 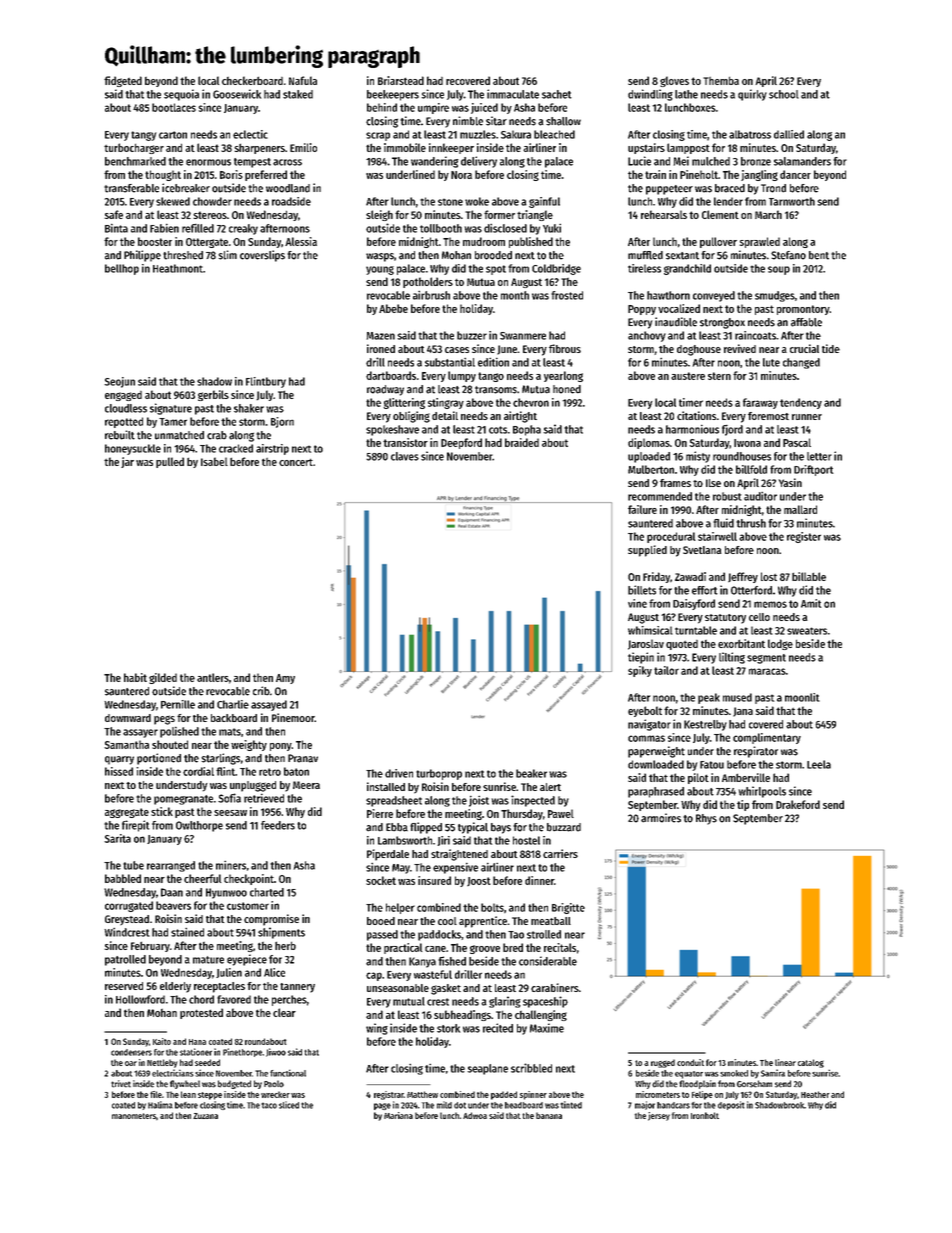 What do you see at coordinates (565, 348) in the document?
I see `fibrous` at bounding box center [565, 348].
